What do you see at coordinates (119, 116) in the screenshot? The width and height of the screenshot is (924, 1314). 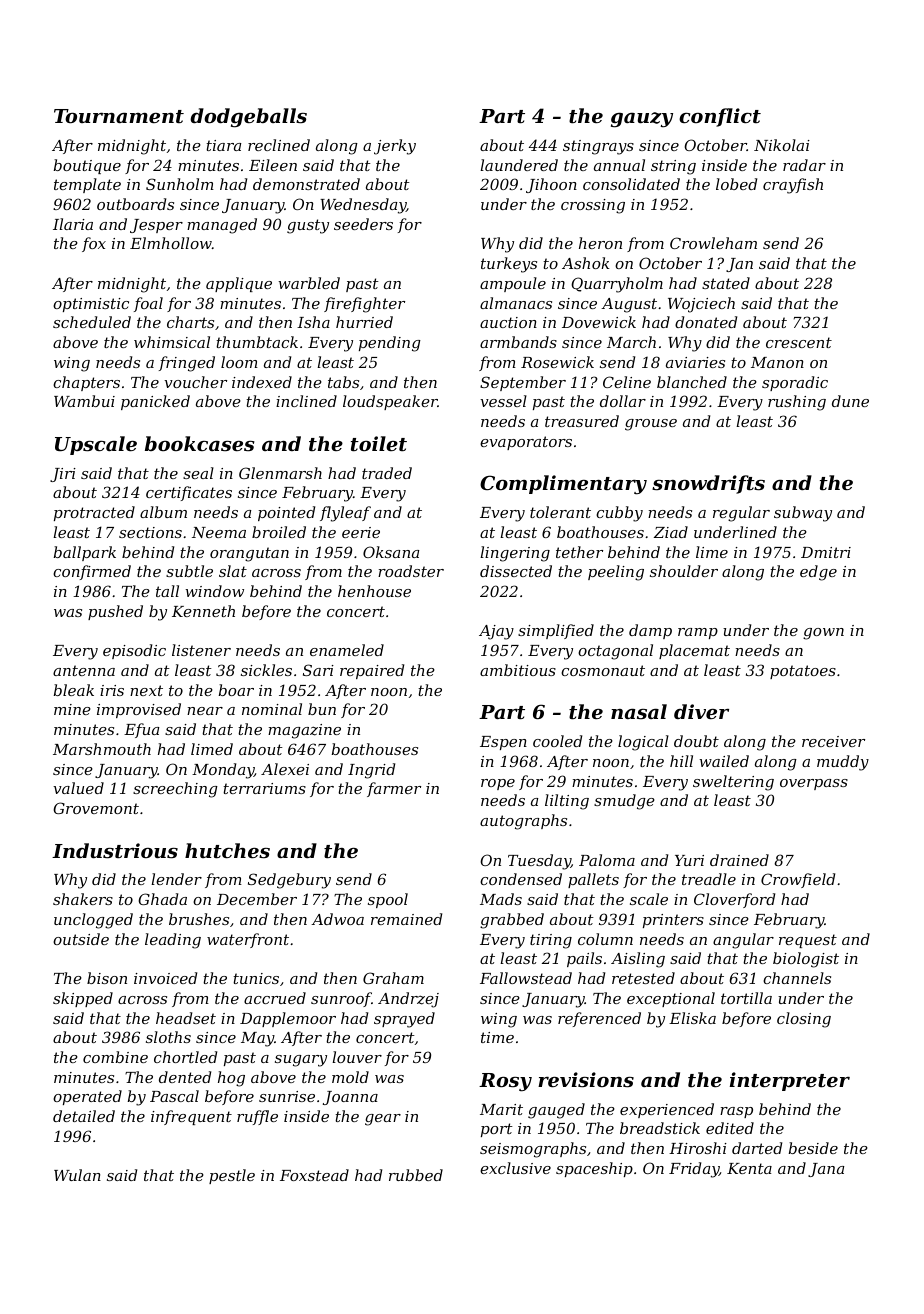 I see `Tournament` at bounding box center [119, 116].
